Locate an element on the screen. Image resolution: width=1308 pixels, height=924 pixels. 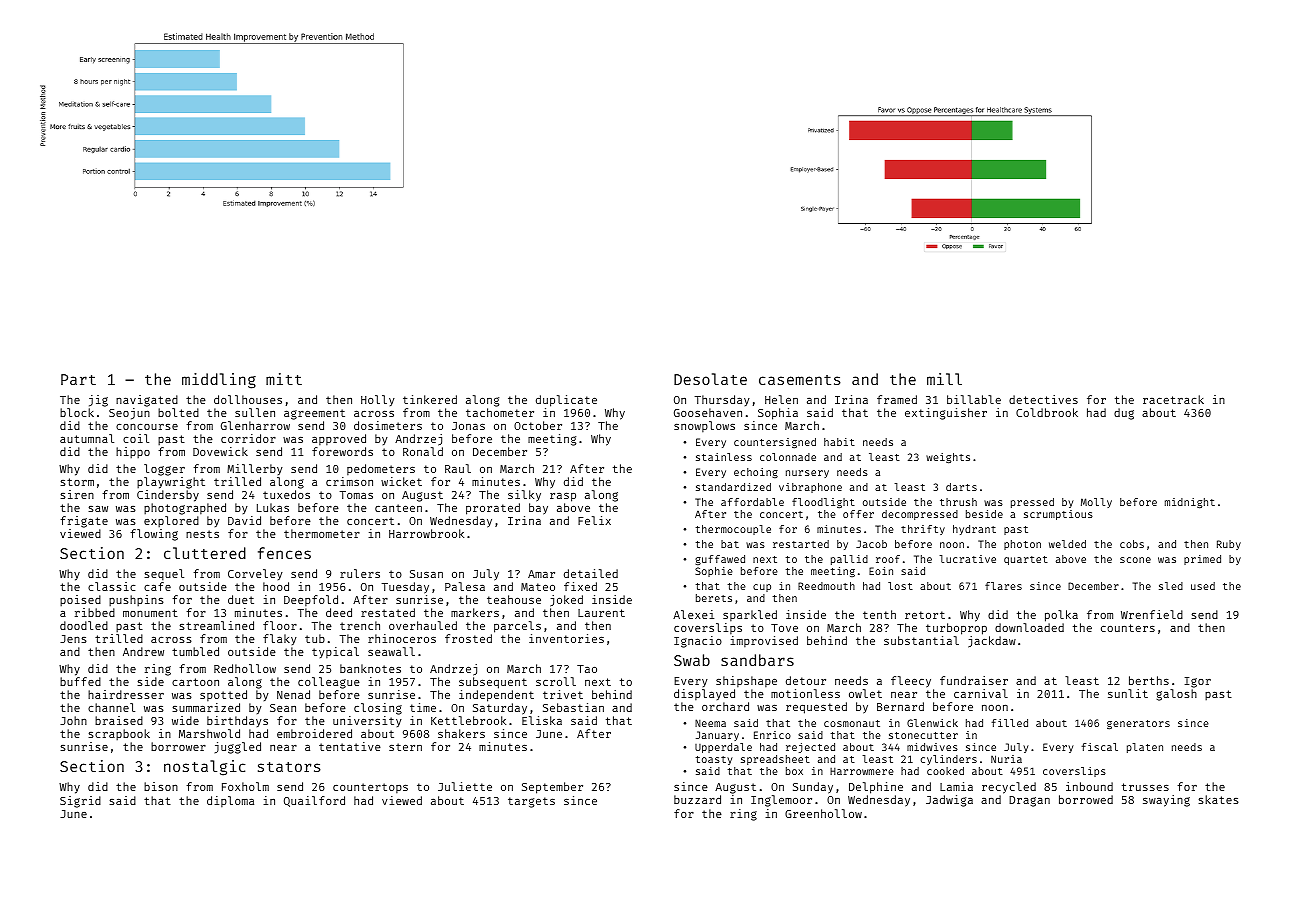
thrush is located at coordinates (958, 502).
